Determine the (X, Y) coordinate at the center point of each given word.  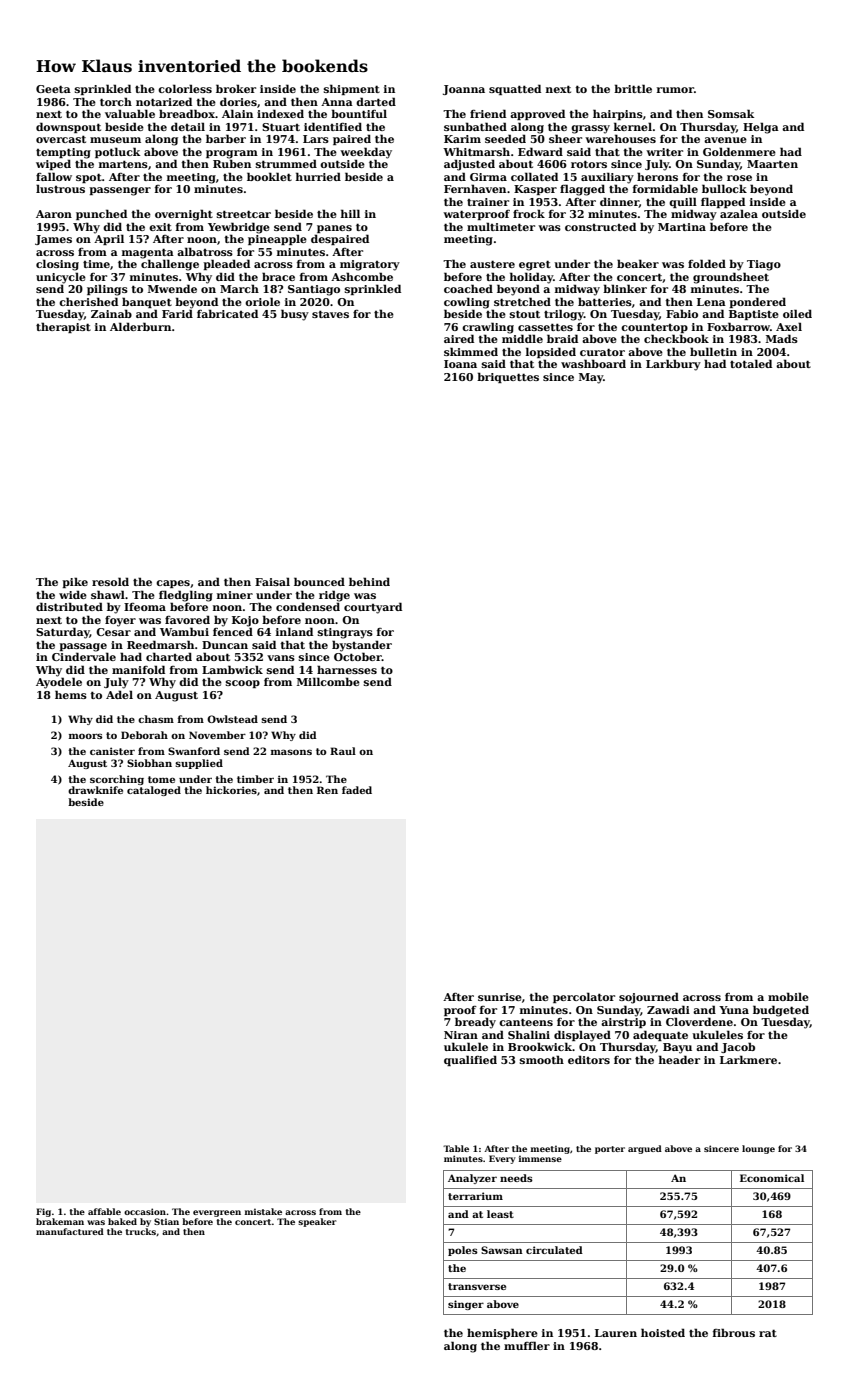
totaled (751, 363)
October (358, 656)
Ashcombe (362, 276)
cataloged (154, 791)
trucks (140, 1231)
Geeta (53, 89)
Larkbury (673, 365)
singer (466, 1305)
